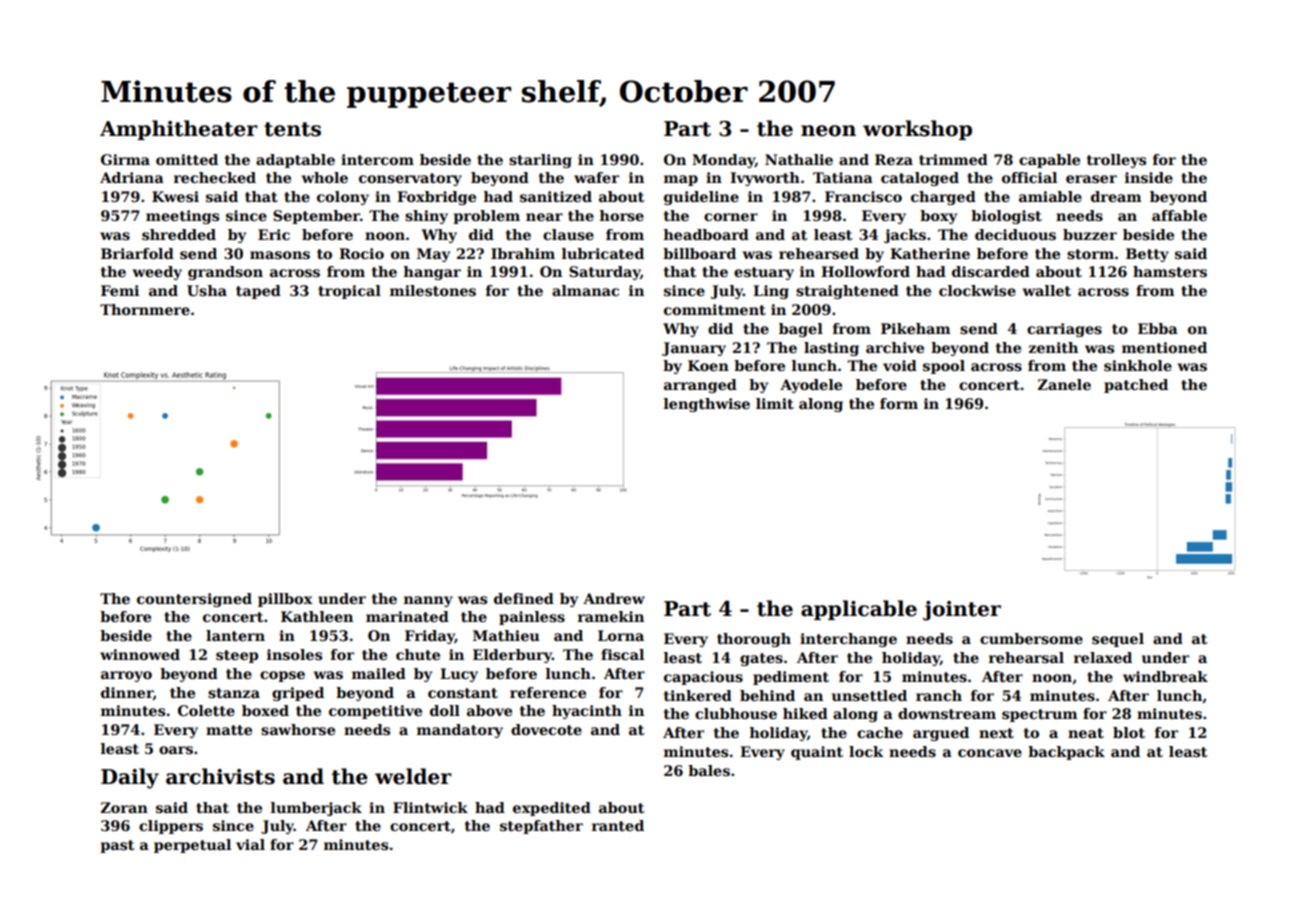 The height and width of the document is (924, 1308). What do you see at coordinates (917, 130) in the document?
I see `workshop` at bounding box center [917, 130].
